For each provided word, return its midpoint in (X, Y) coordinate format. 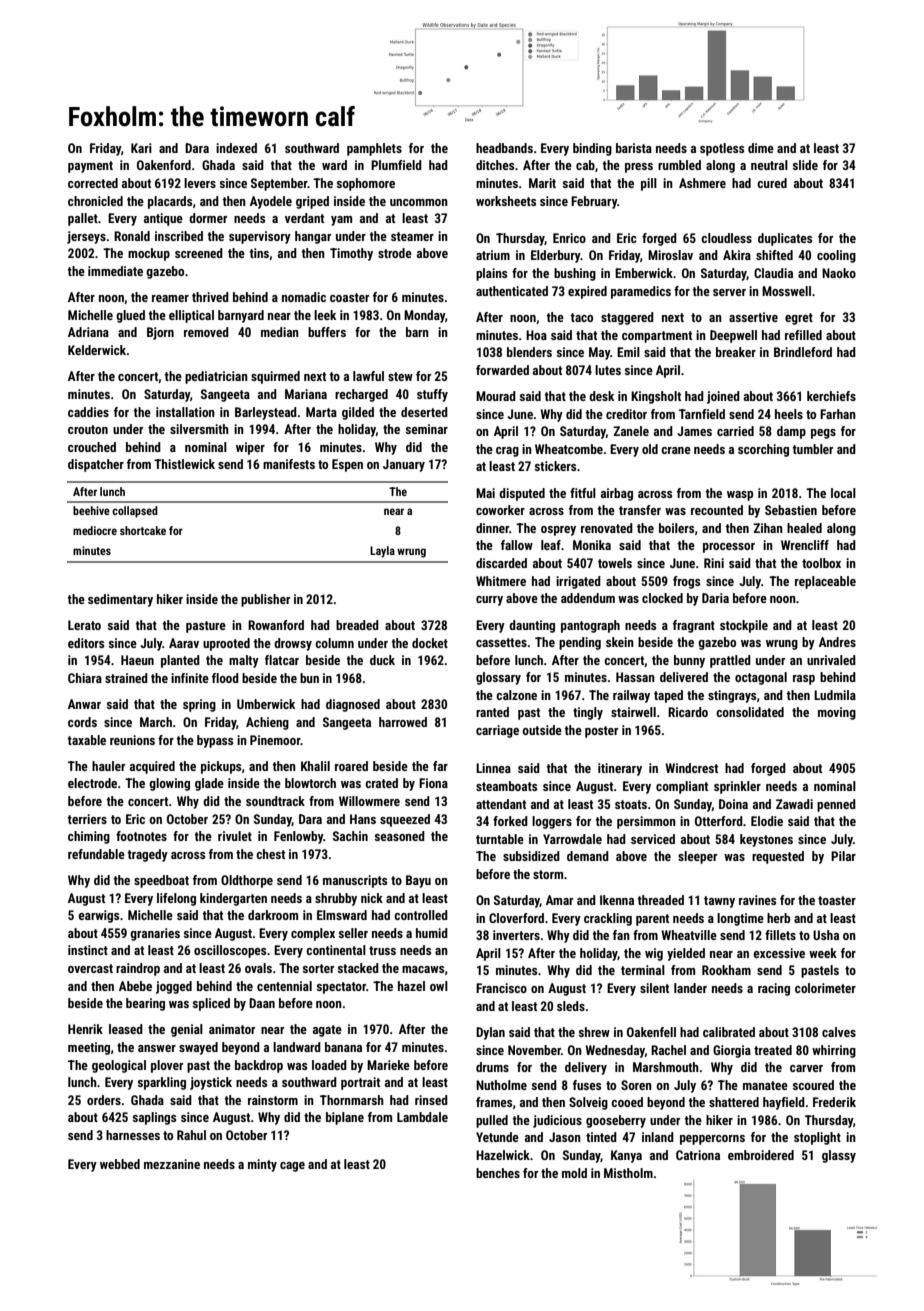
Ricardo (688, 712)
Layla (382, 552)
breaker (736, 352)
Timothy (351, 254)
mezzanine (172, 1164)
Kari (141, 148)
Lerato (84, 625)
